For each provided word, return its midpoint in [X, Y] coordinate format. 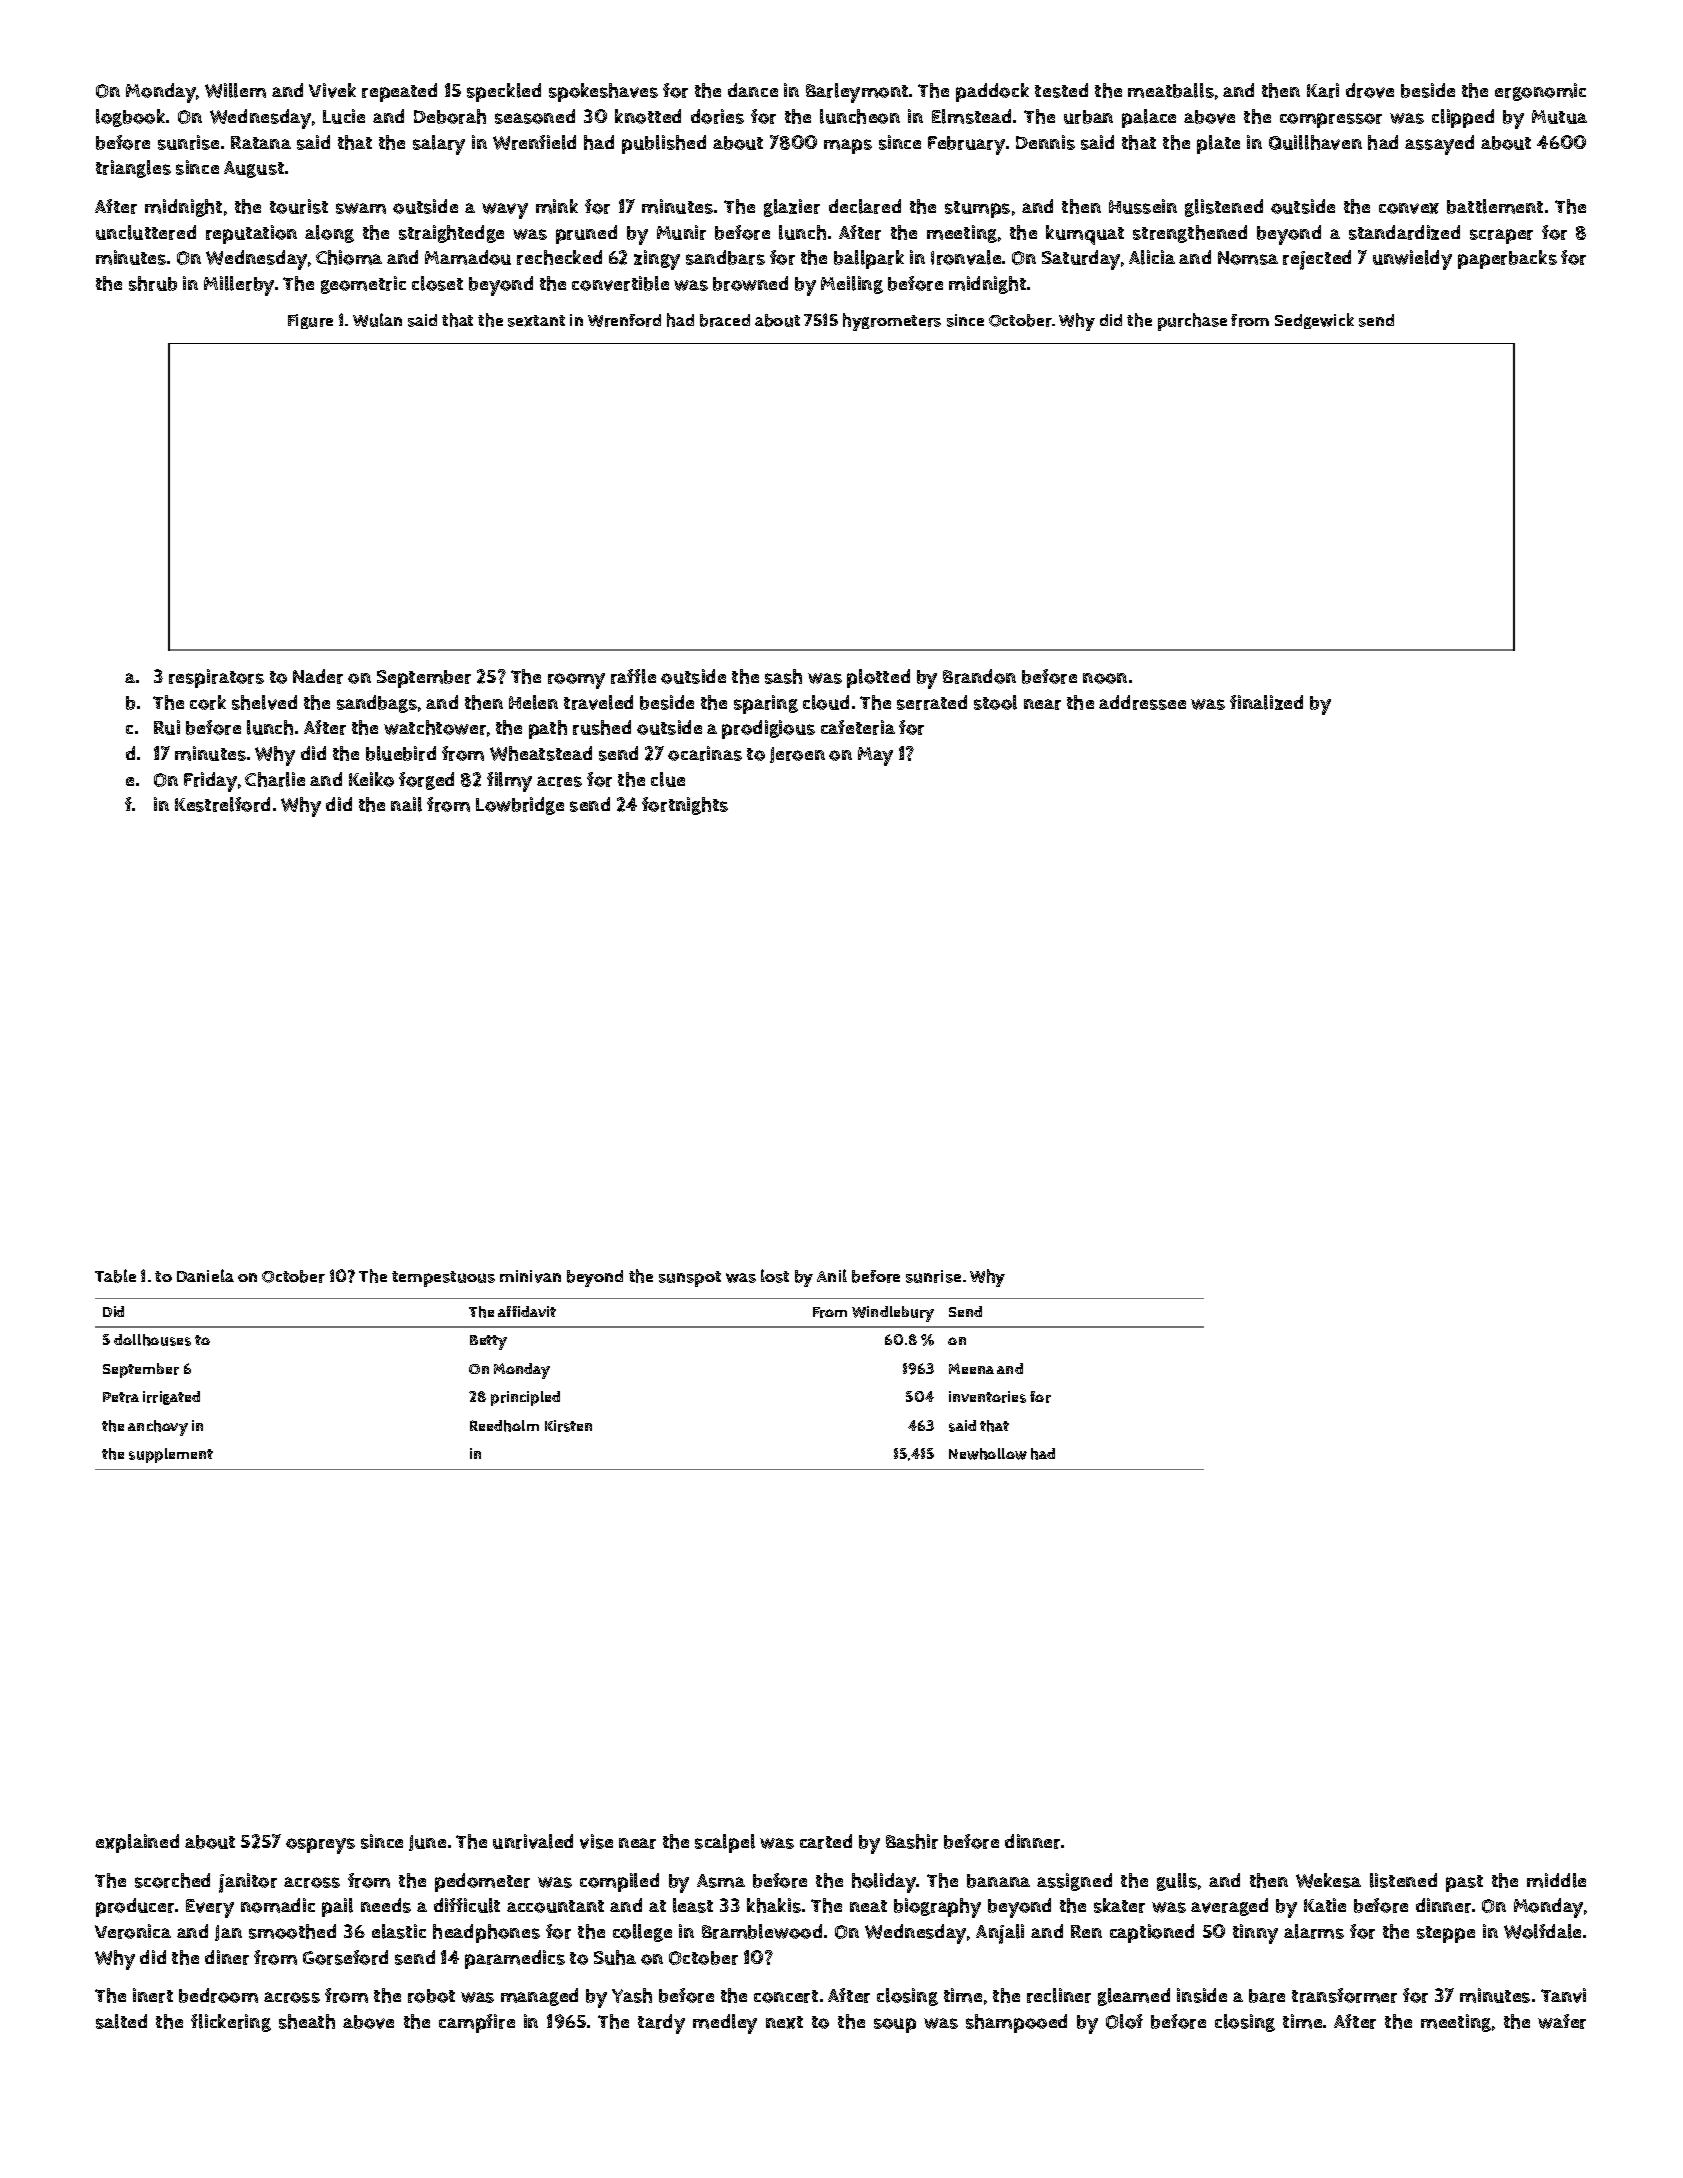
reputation [251, 234]
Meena [971, 1368]
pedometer [482, 1882]
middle [1556, 1880]
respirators [216, 678]
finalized [1266, 702]
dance [753, 90]
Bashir [912, 1841]
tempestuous [443, 1279]
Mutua [1559, 117]
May [875, 756]
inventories [987, 1397]
